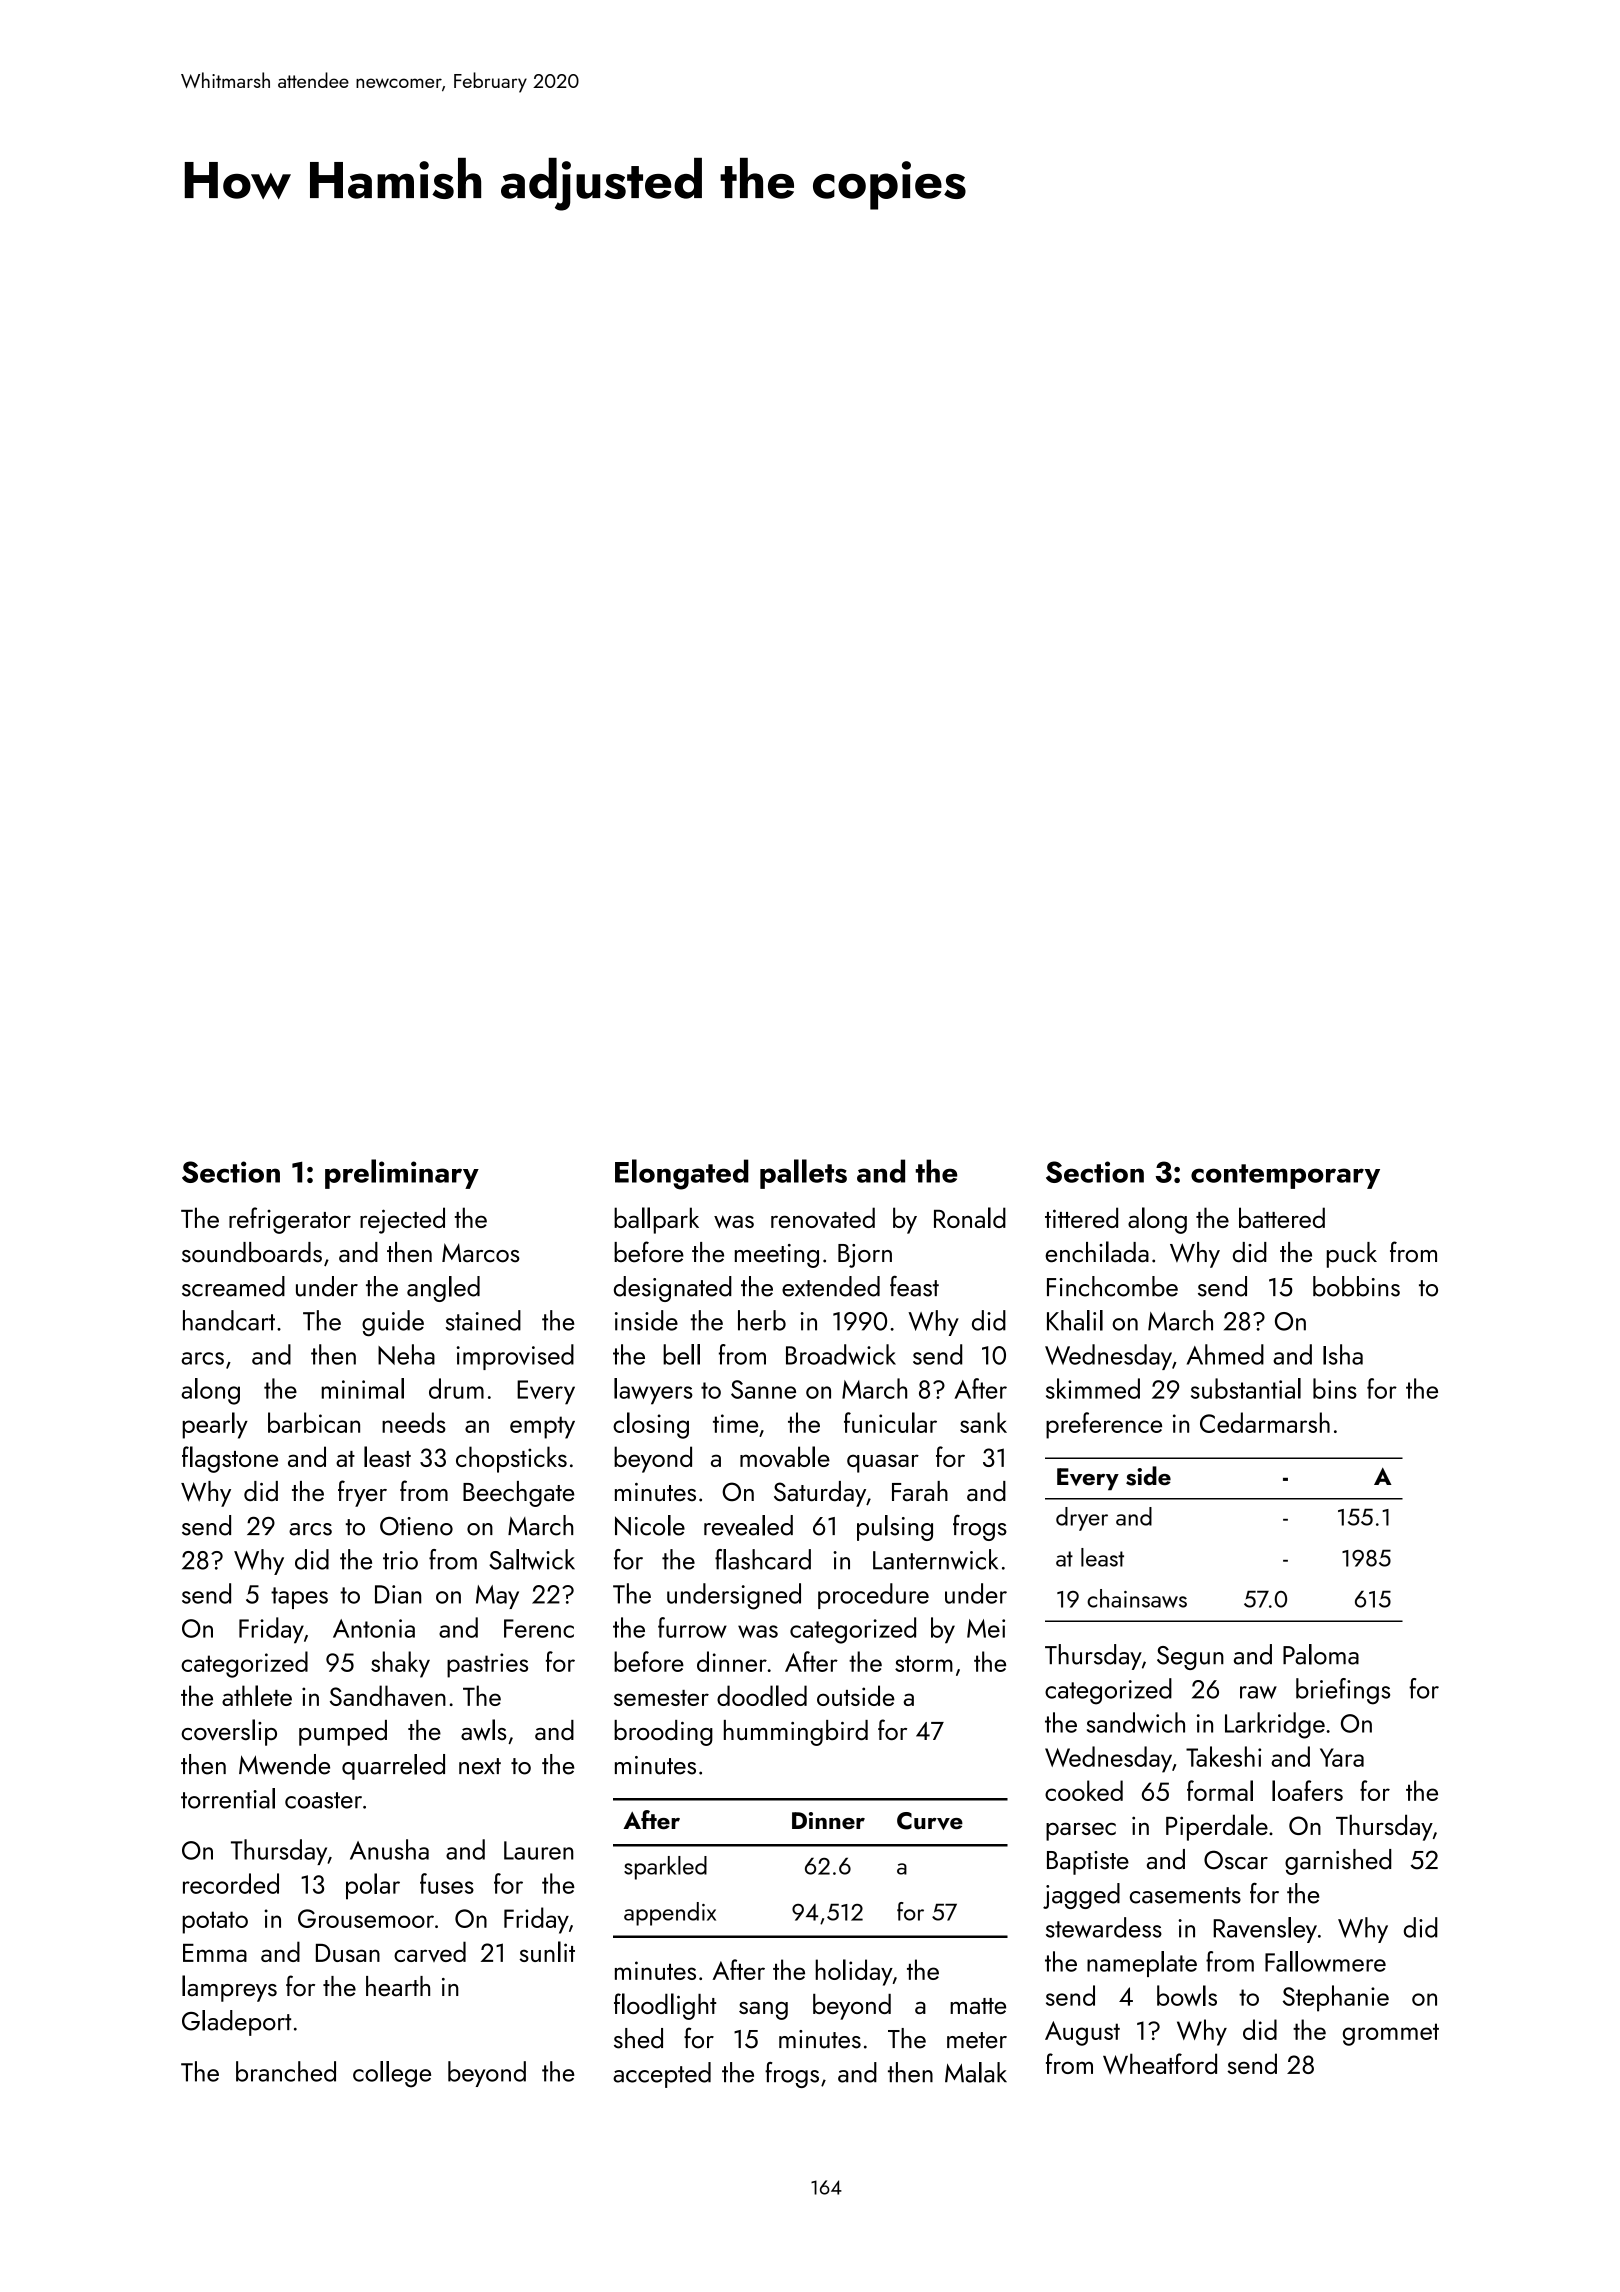 The image size is (1620, 2292). What do you see at coordinates (803, 1174) in the screenshot?
I see `pallets` at bounding box center [803, 1174].
